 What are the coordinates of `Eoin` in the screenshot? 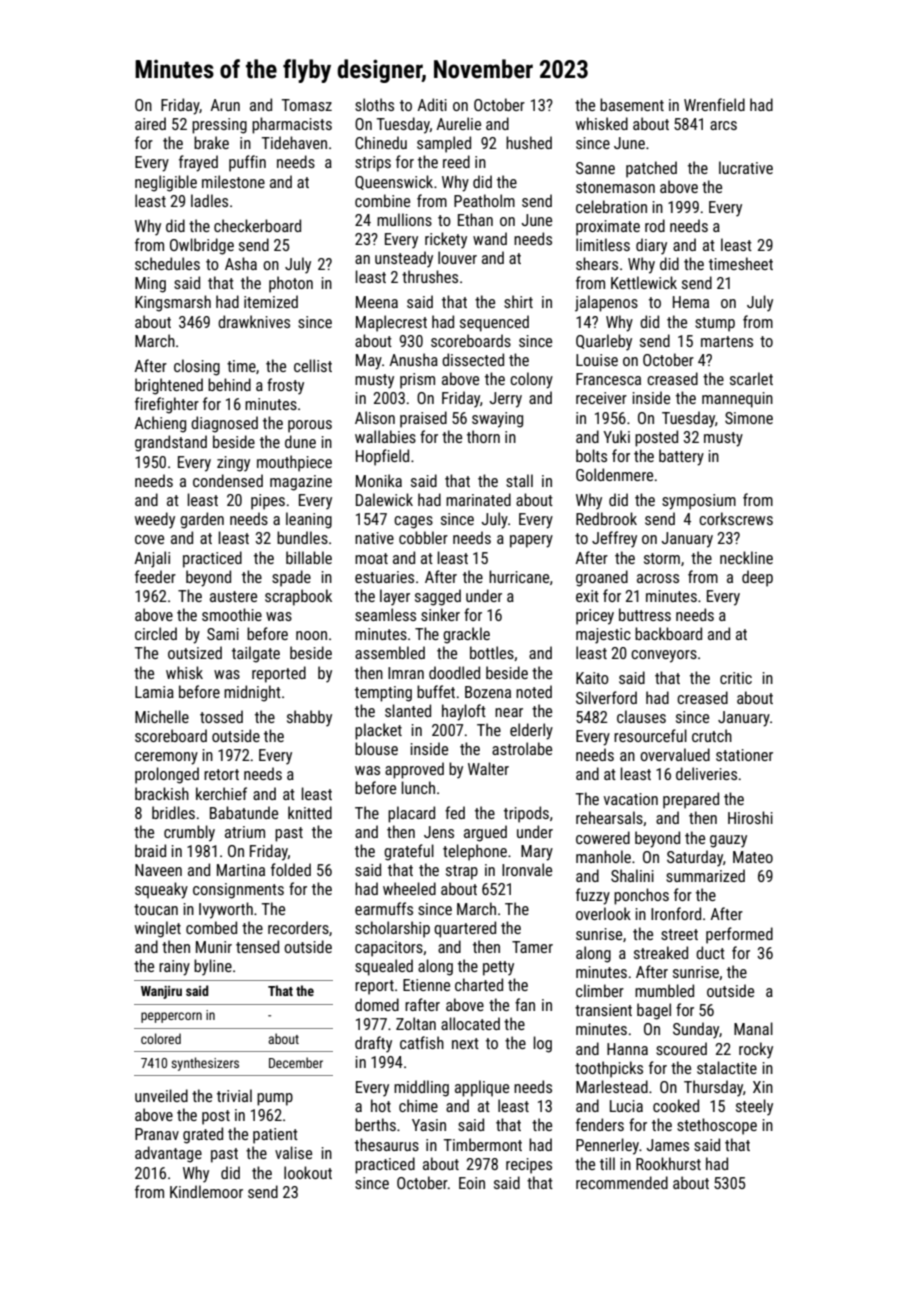 It's located at (472, 1183).
